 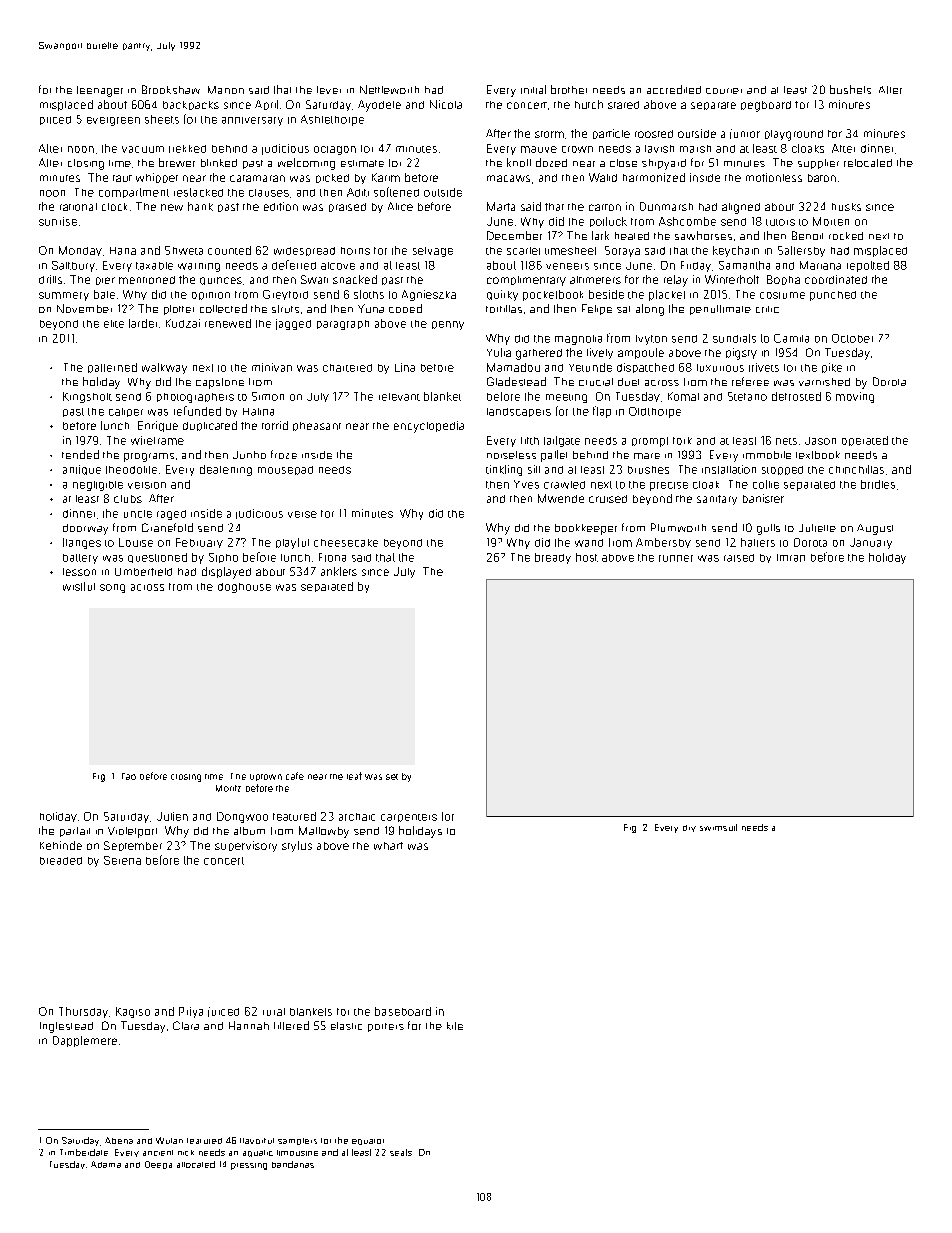 What do you see at coordinates (689, 828) in the page?
I see `dry` at bounding box center [689, 828].
